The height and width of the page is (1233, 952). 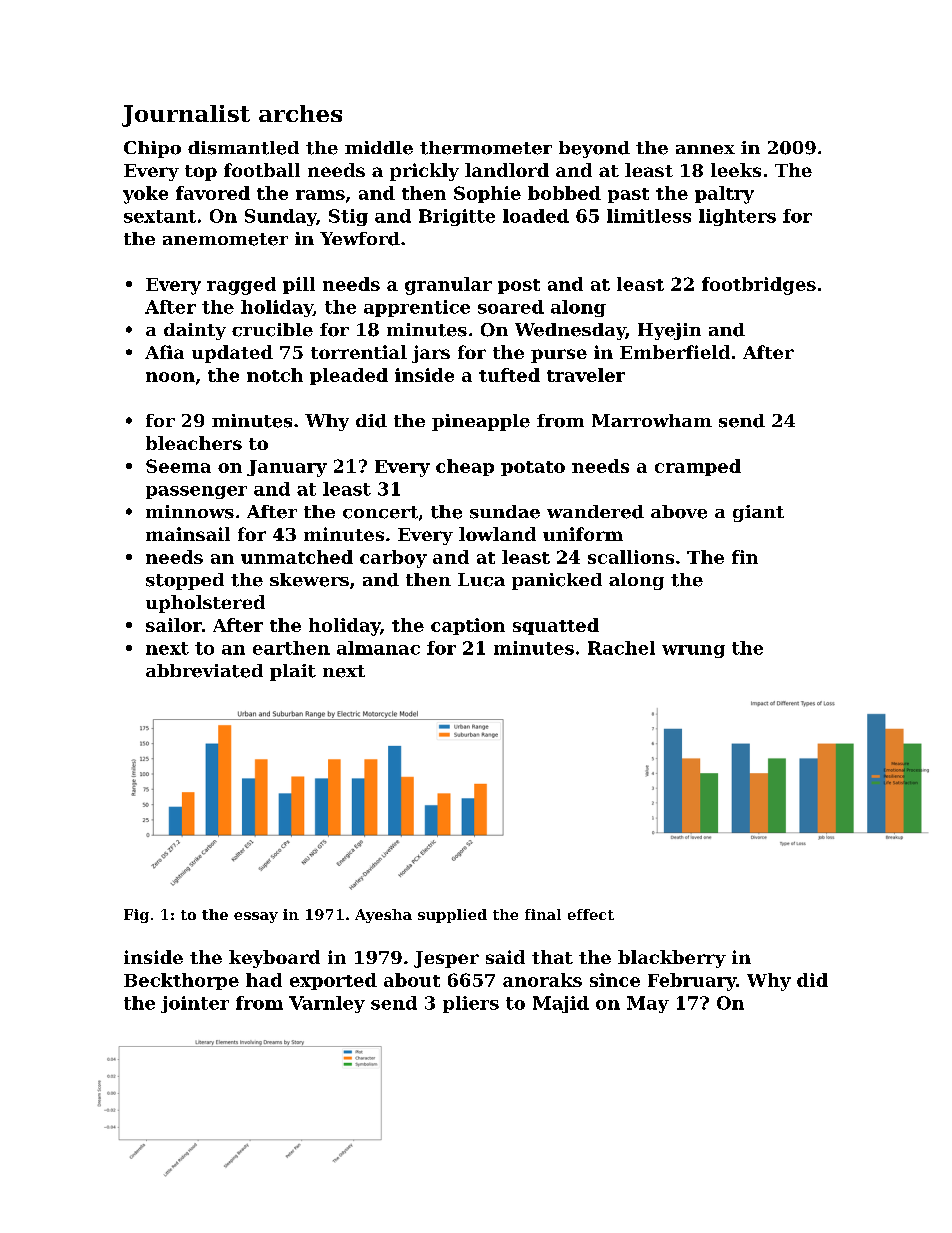 What do you see at coordinates (672, 959) in the page?
I see `blackberry` at bounding box center [672, 959].
